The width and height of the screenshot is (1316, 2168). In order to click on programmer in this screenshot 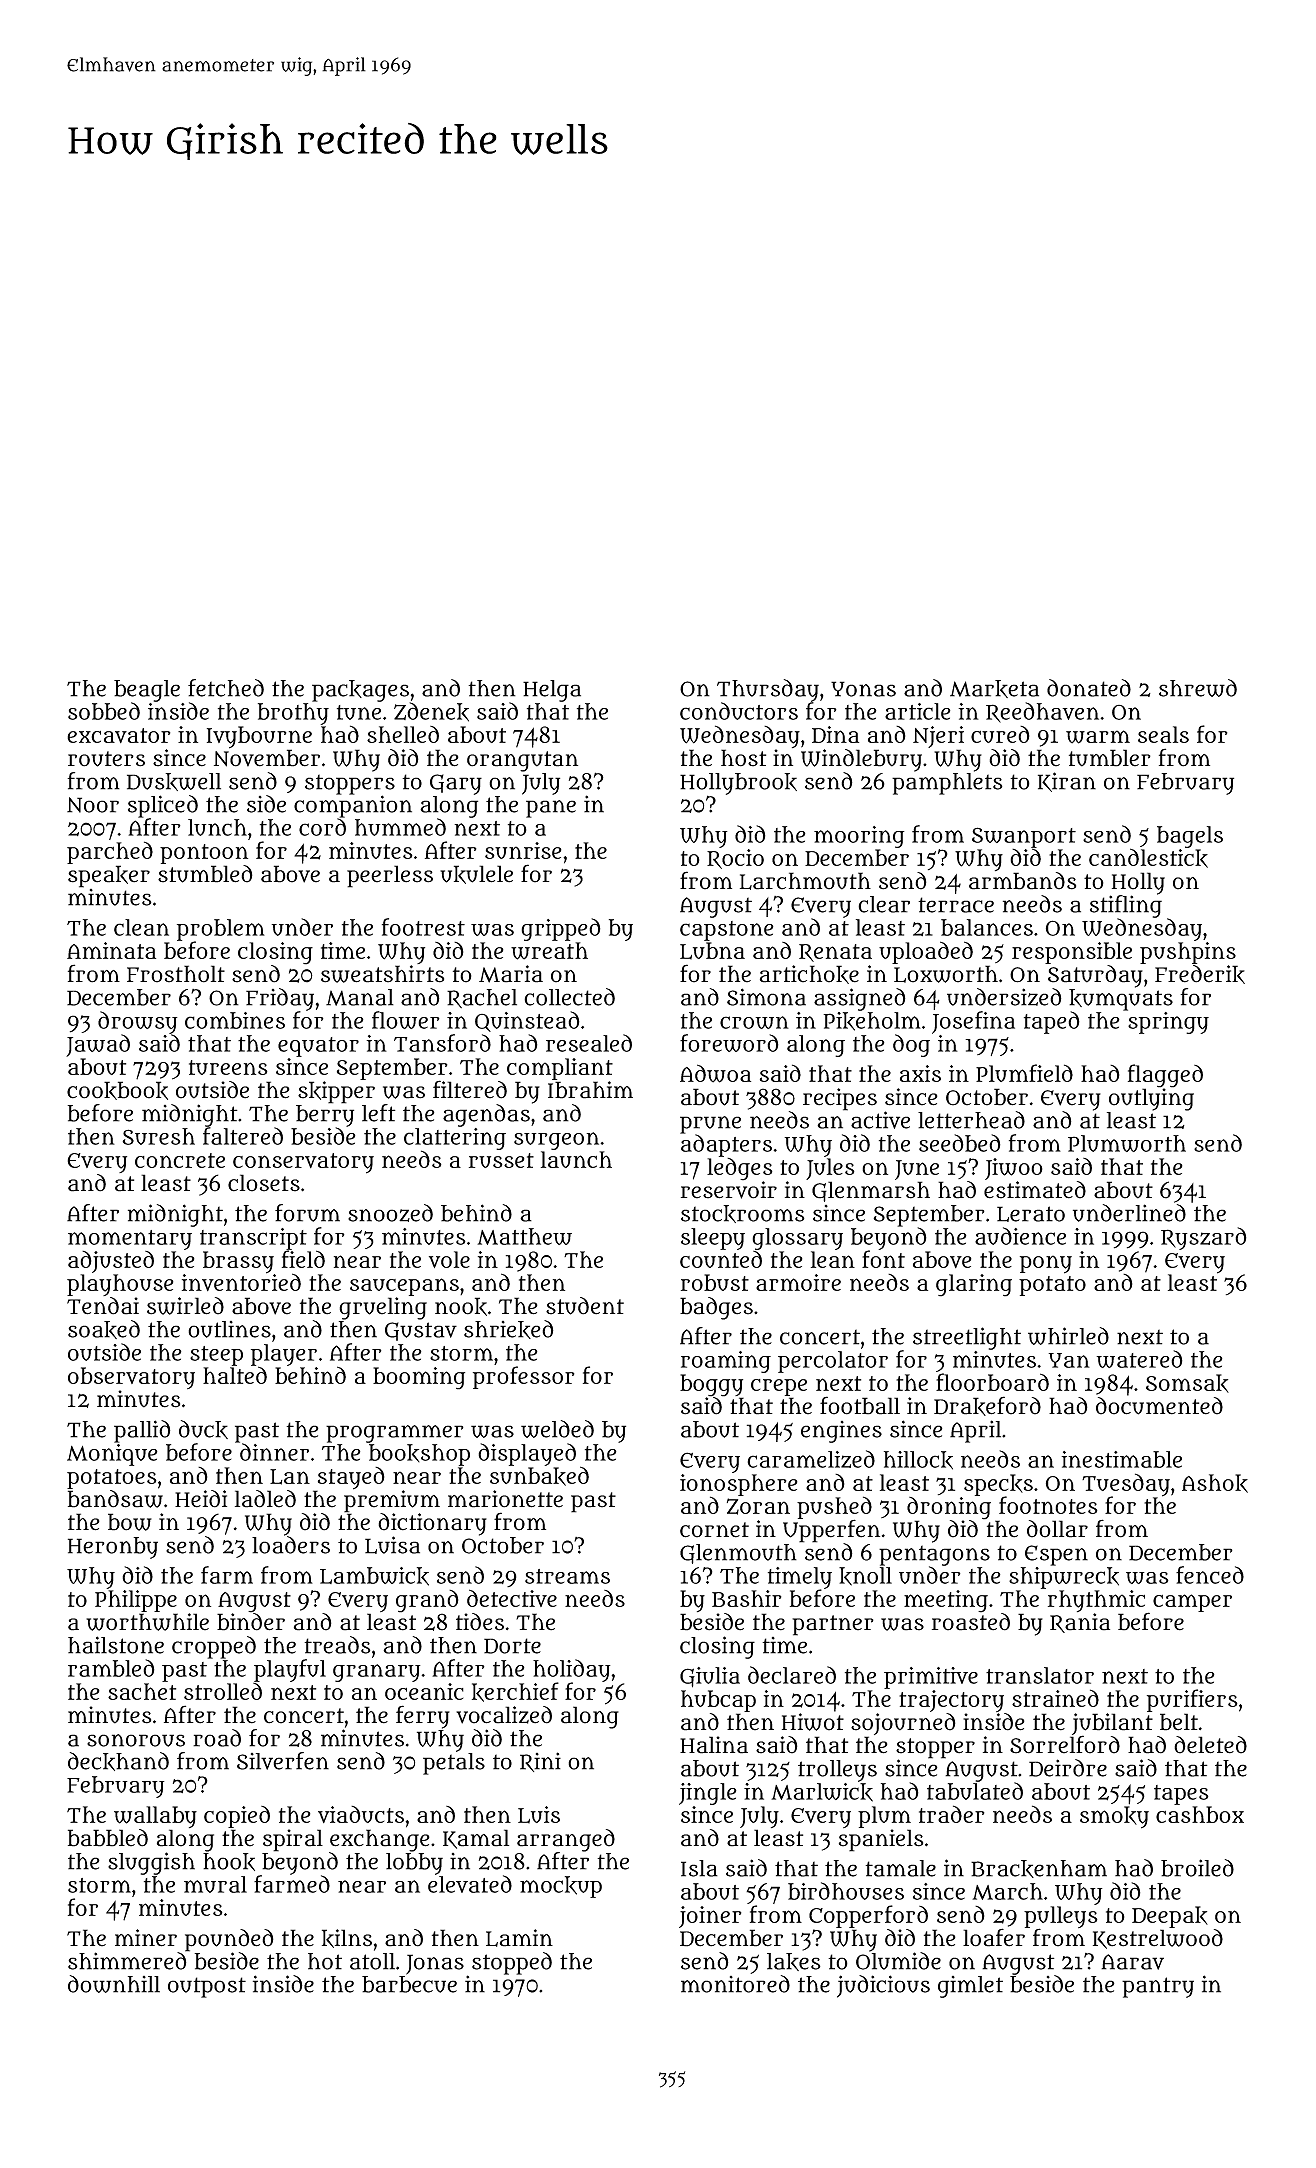, I will do `click(395, 1434)`.
